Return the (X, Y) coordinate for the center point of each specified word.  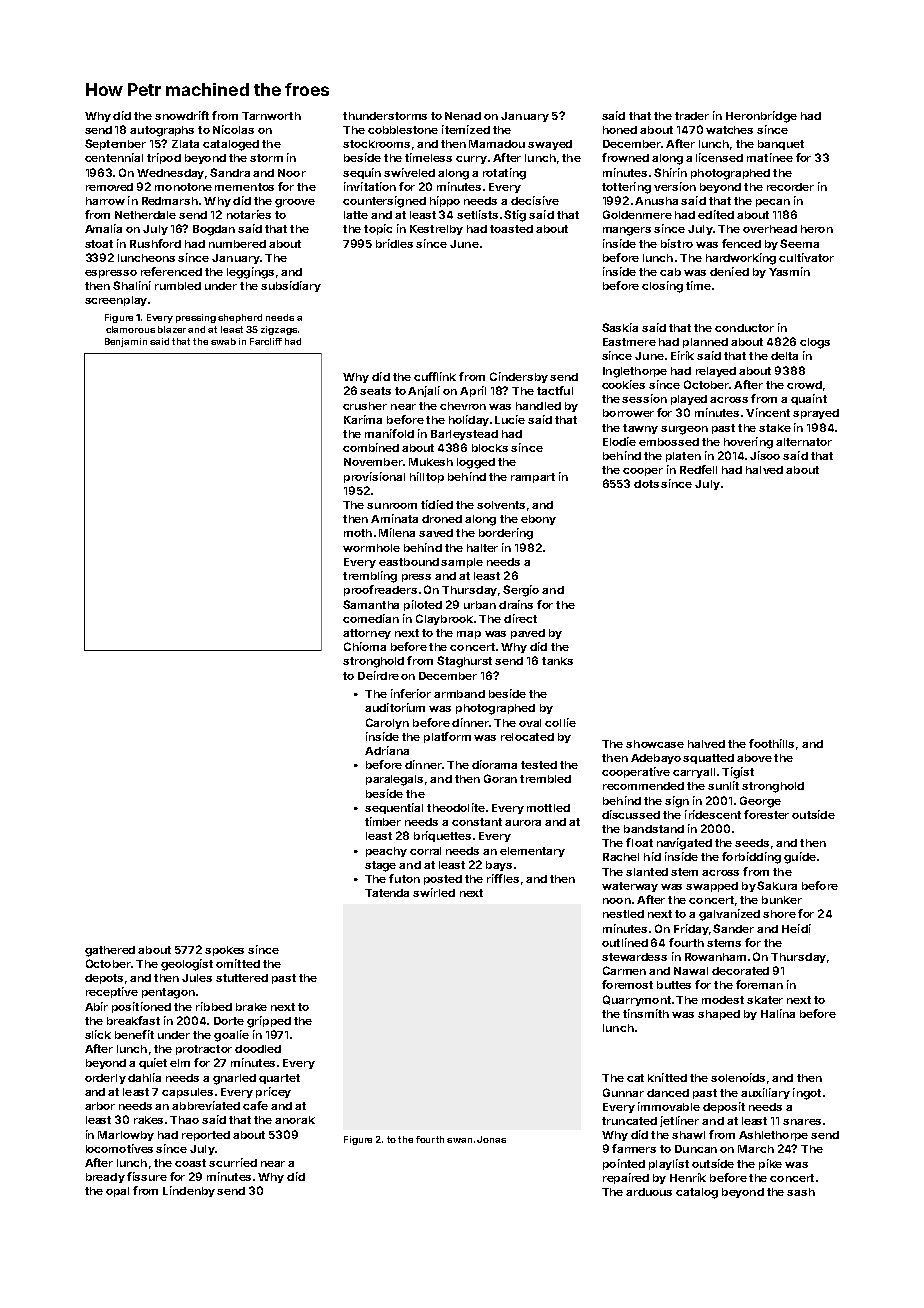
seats (375, 391)
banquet (781, 145)
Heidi (796, 928)
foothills (771, 743)
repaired (626, 1178)
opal (117, 1192)
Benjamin (126, 342)
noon (617, 901)
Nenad (463, 116)
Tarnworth (271, 116)
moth (358, 533)
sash (801, 1192)
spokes (224, 951)
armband (459, 694)
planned (705, 343)
